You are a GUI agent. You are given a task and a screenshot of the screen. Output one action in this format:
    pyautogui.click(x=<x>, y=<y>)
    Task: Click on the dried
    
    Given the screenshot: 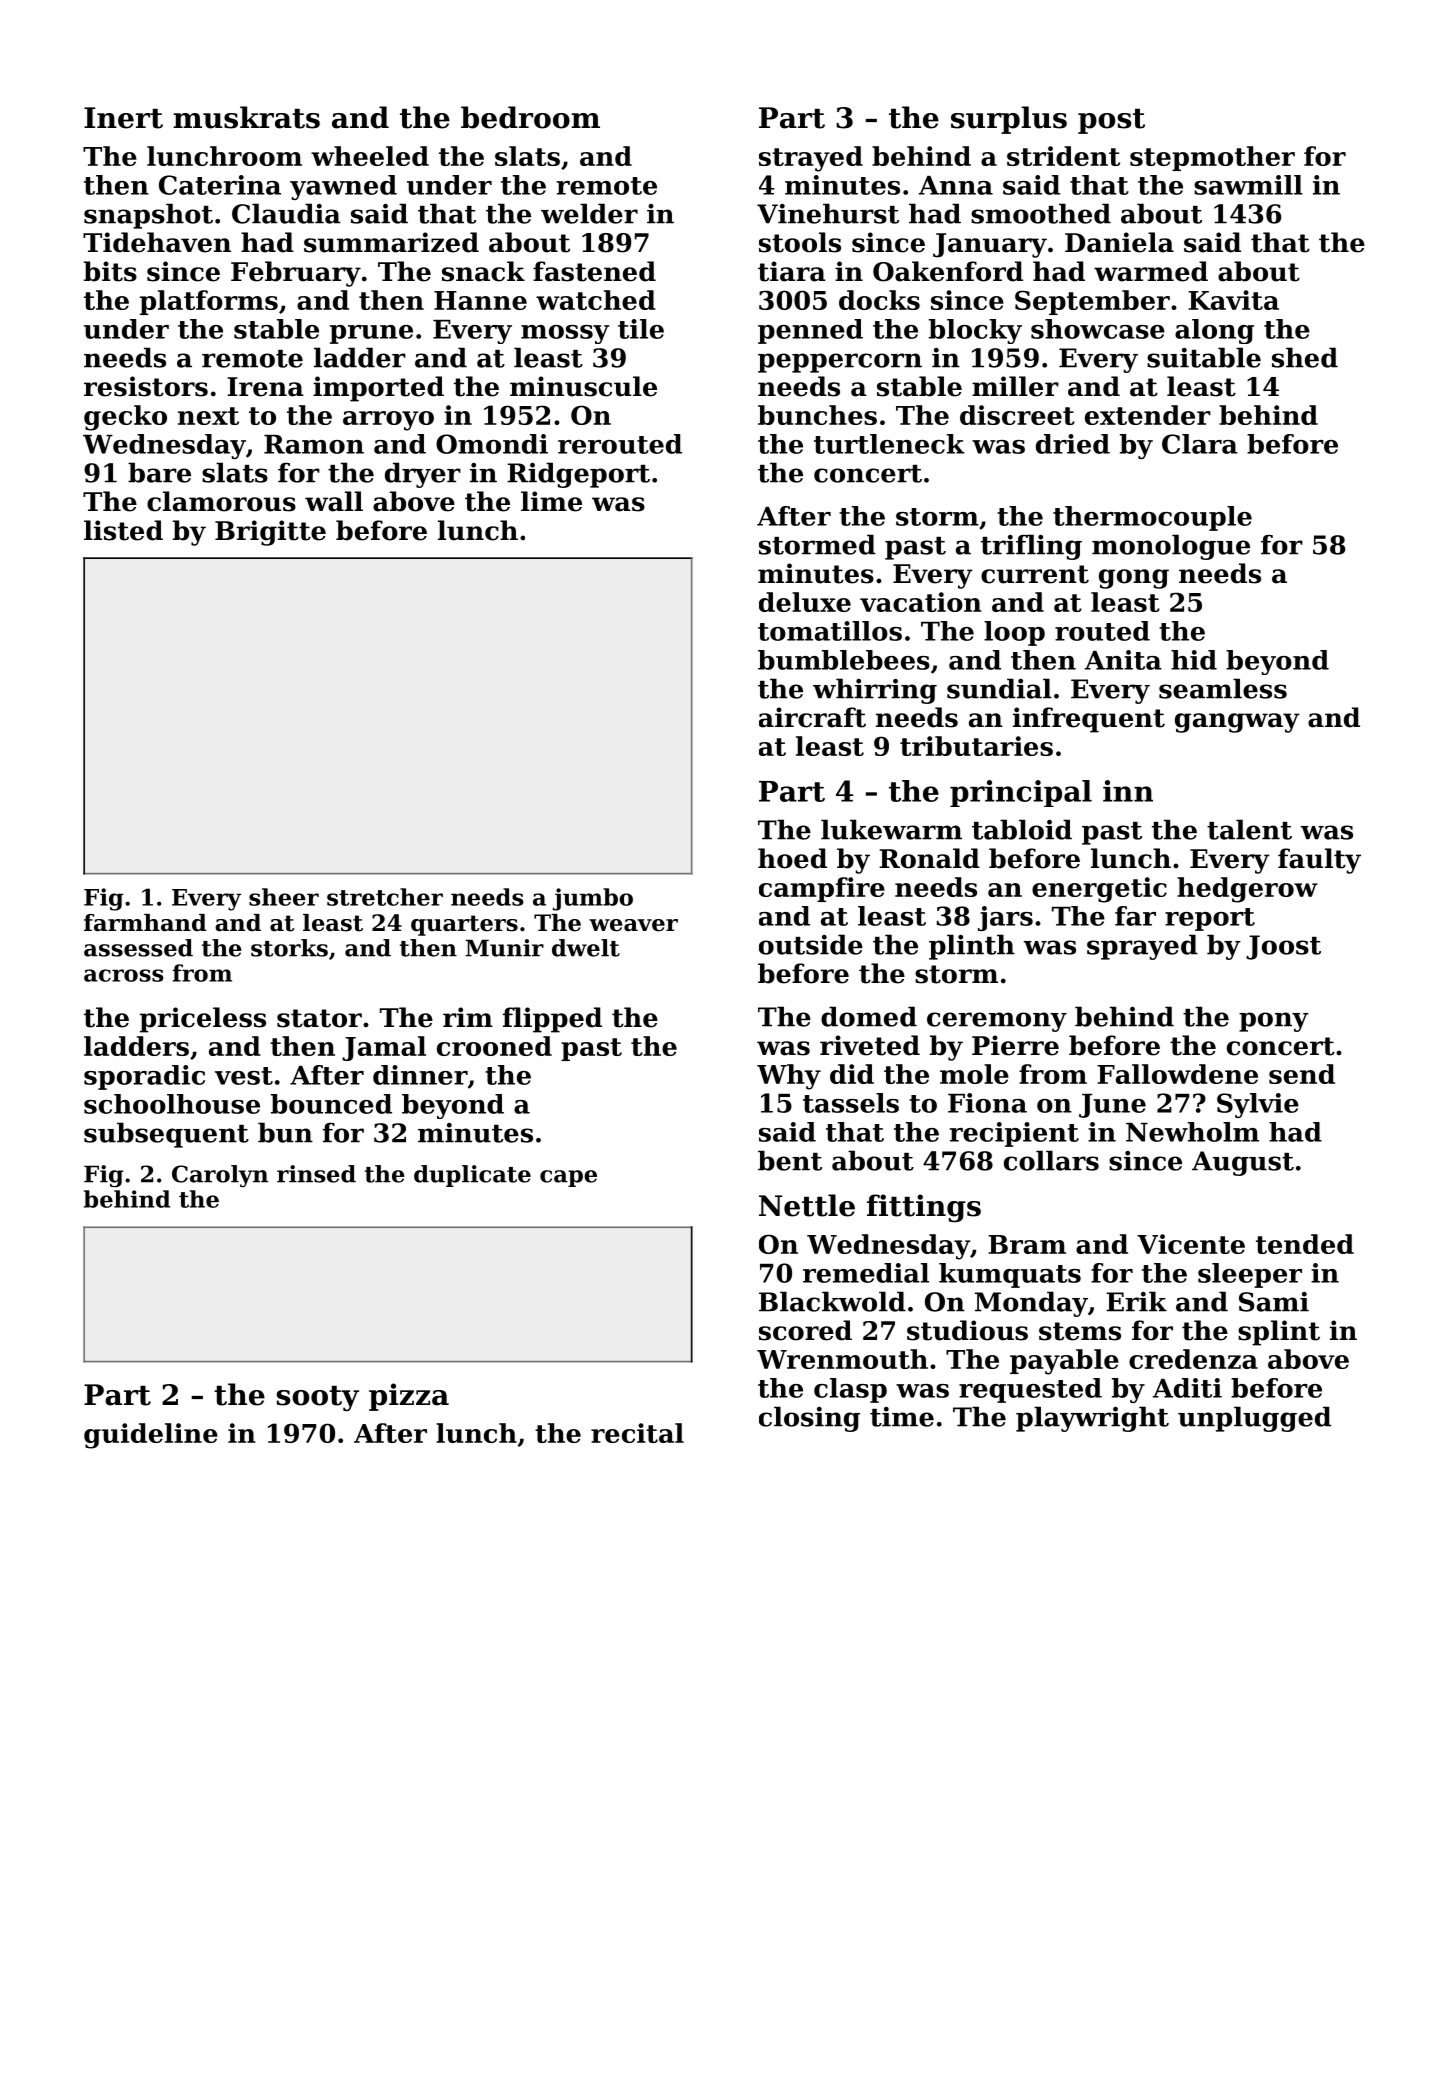 What is the action you would take?
    pyautogui.click(x=1073, y=444)
